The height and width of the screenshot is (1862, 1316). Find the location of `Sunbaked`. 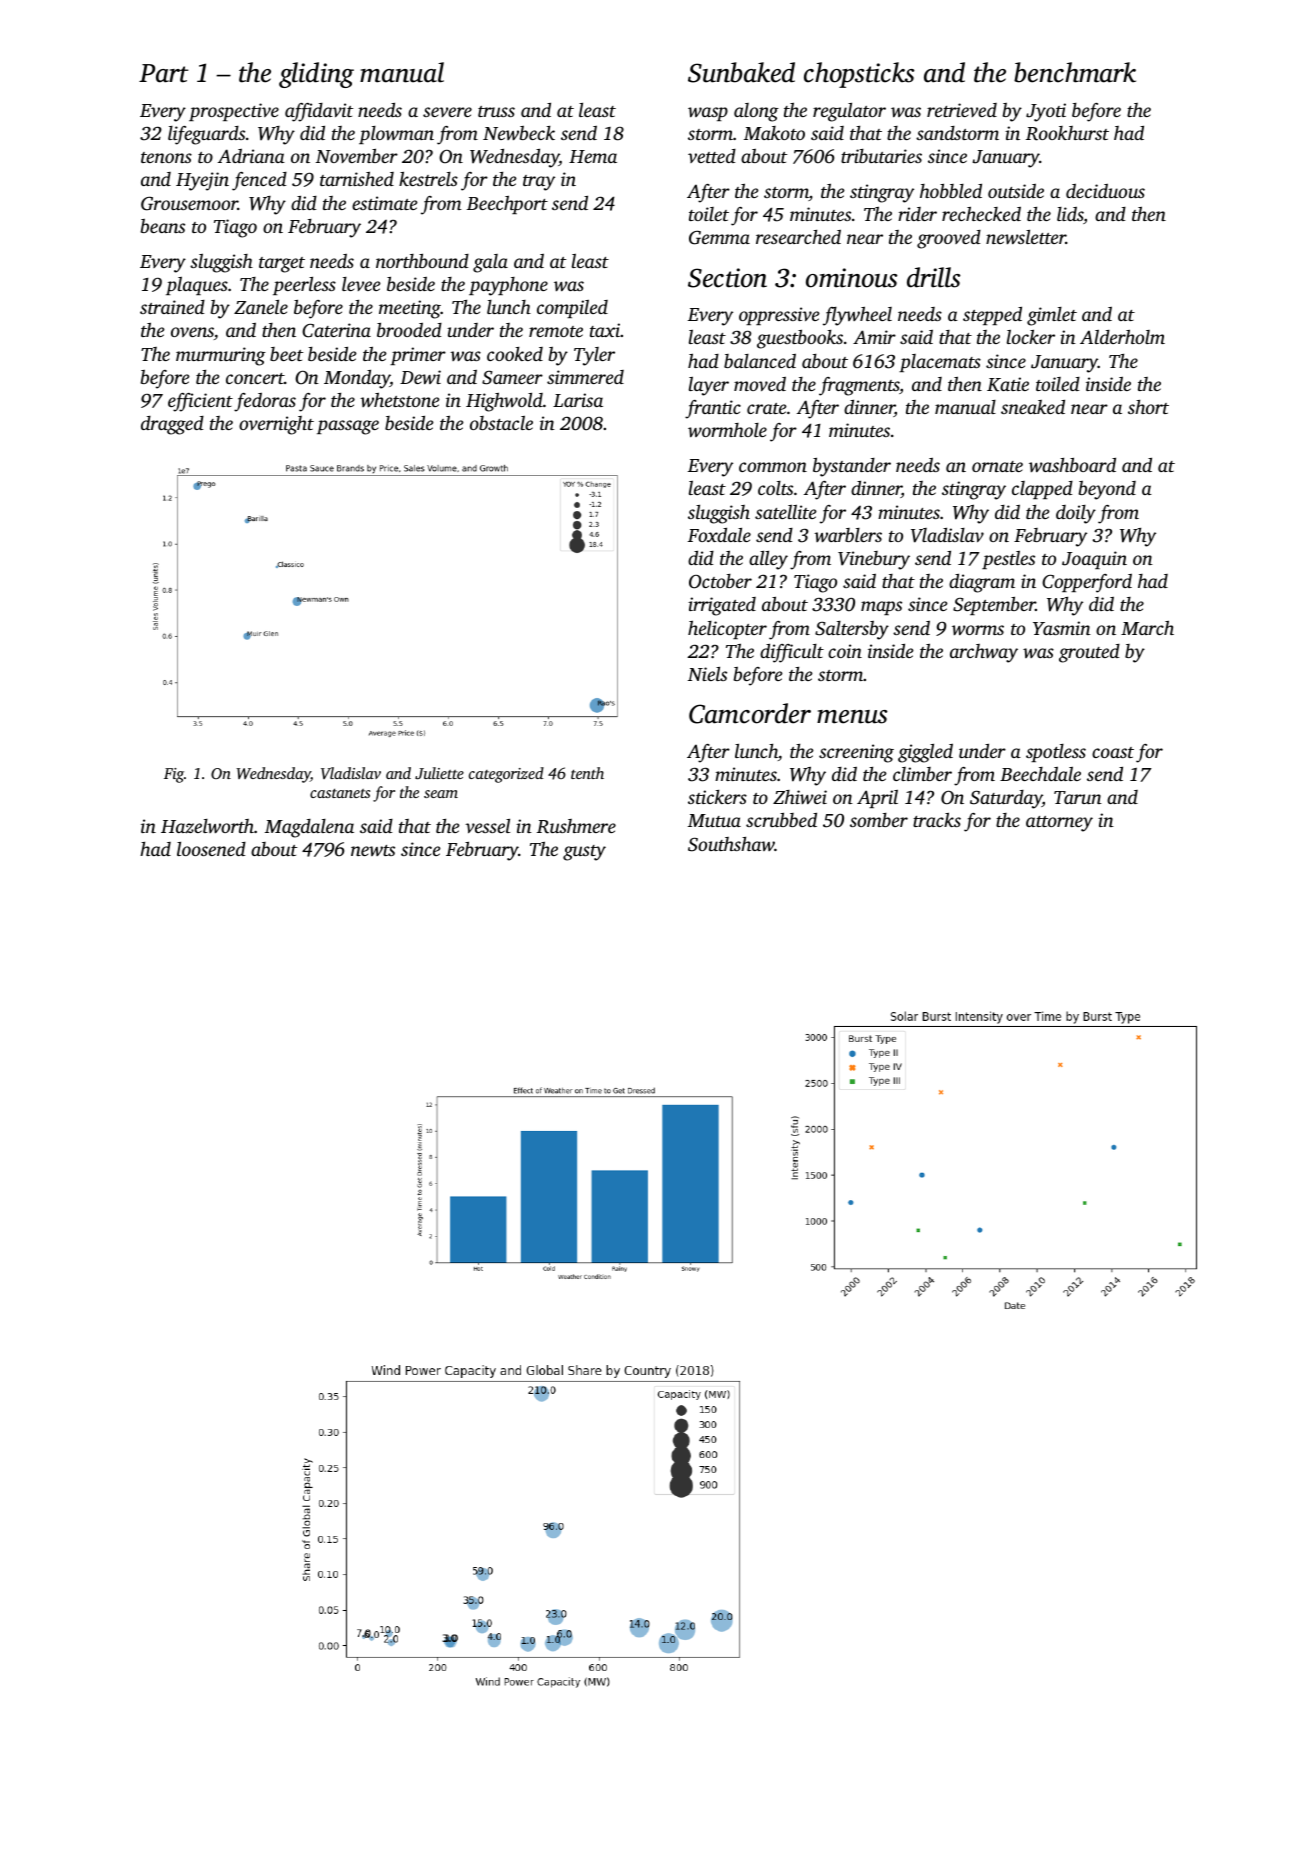

Sunbaked is located at coordinates (741, 72).
